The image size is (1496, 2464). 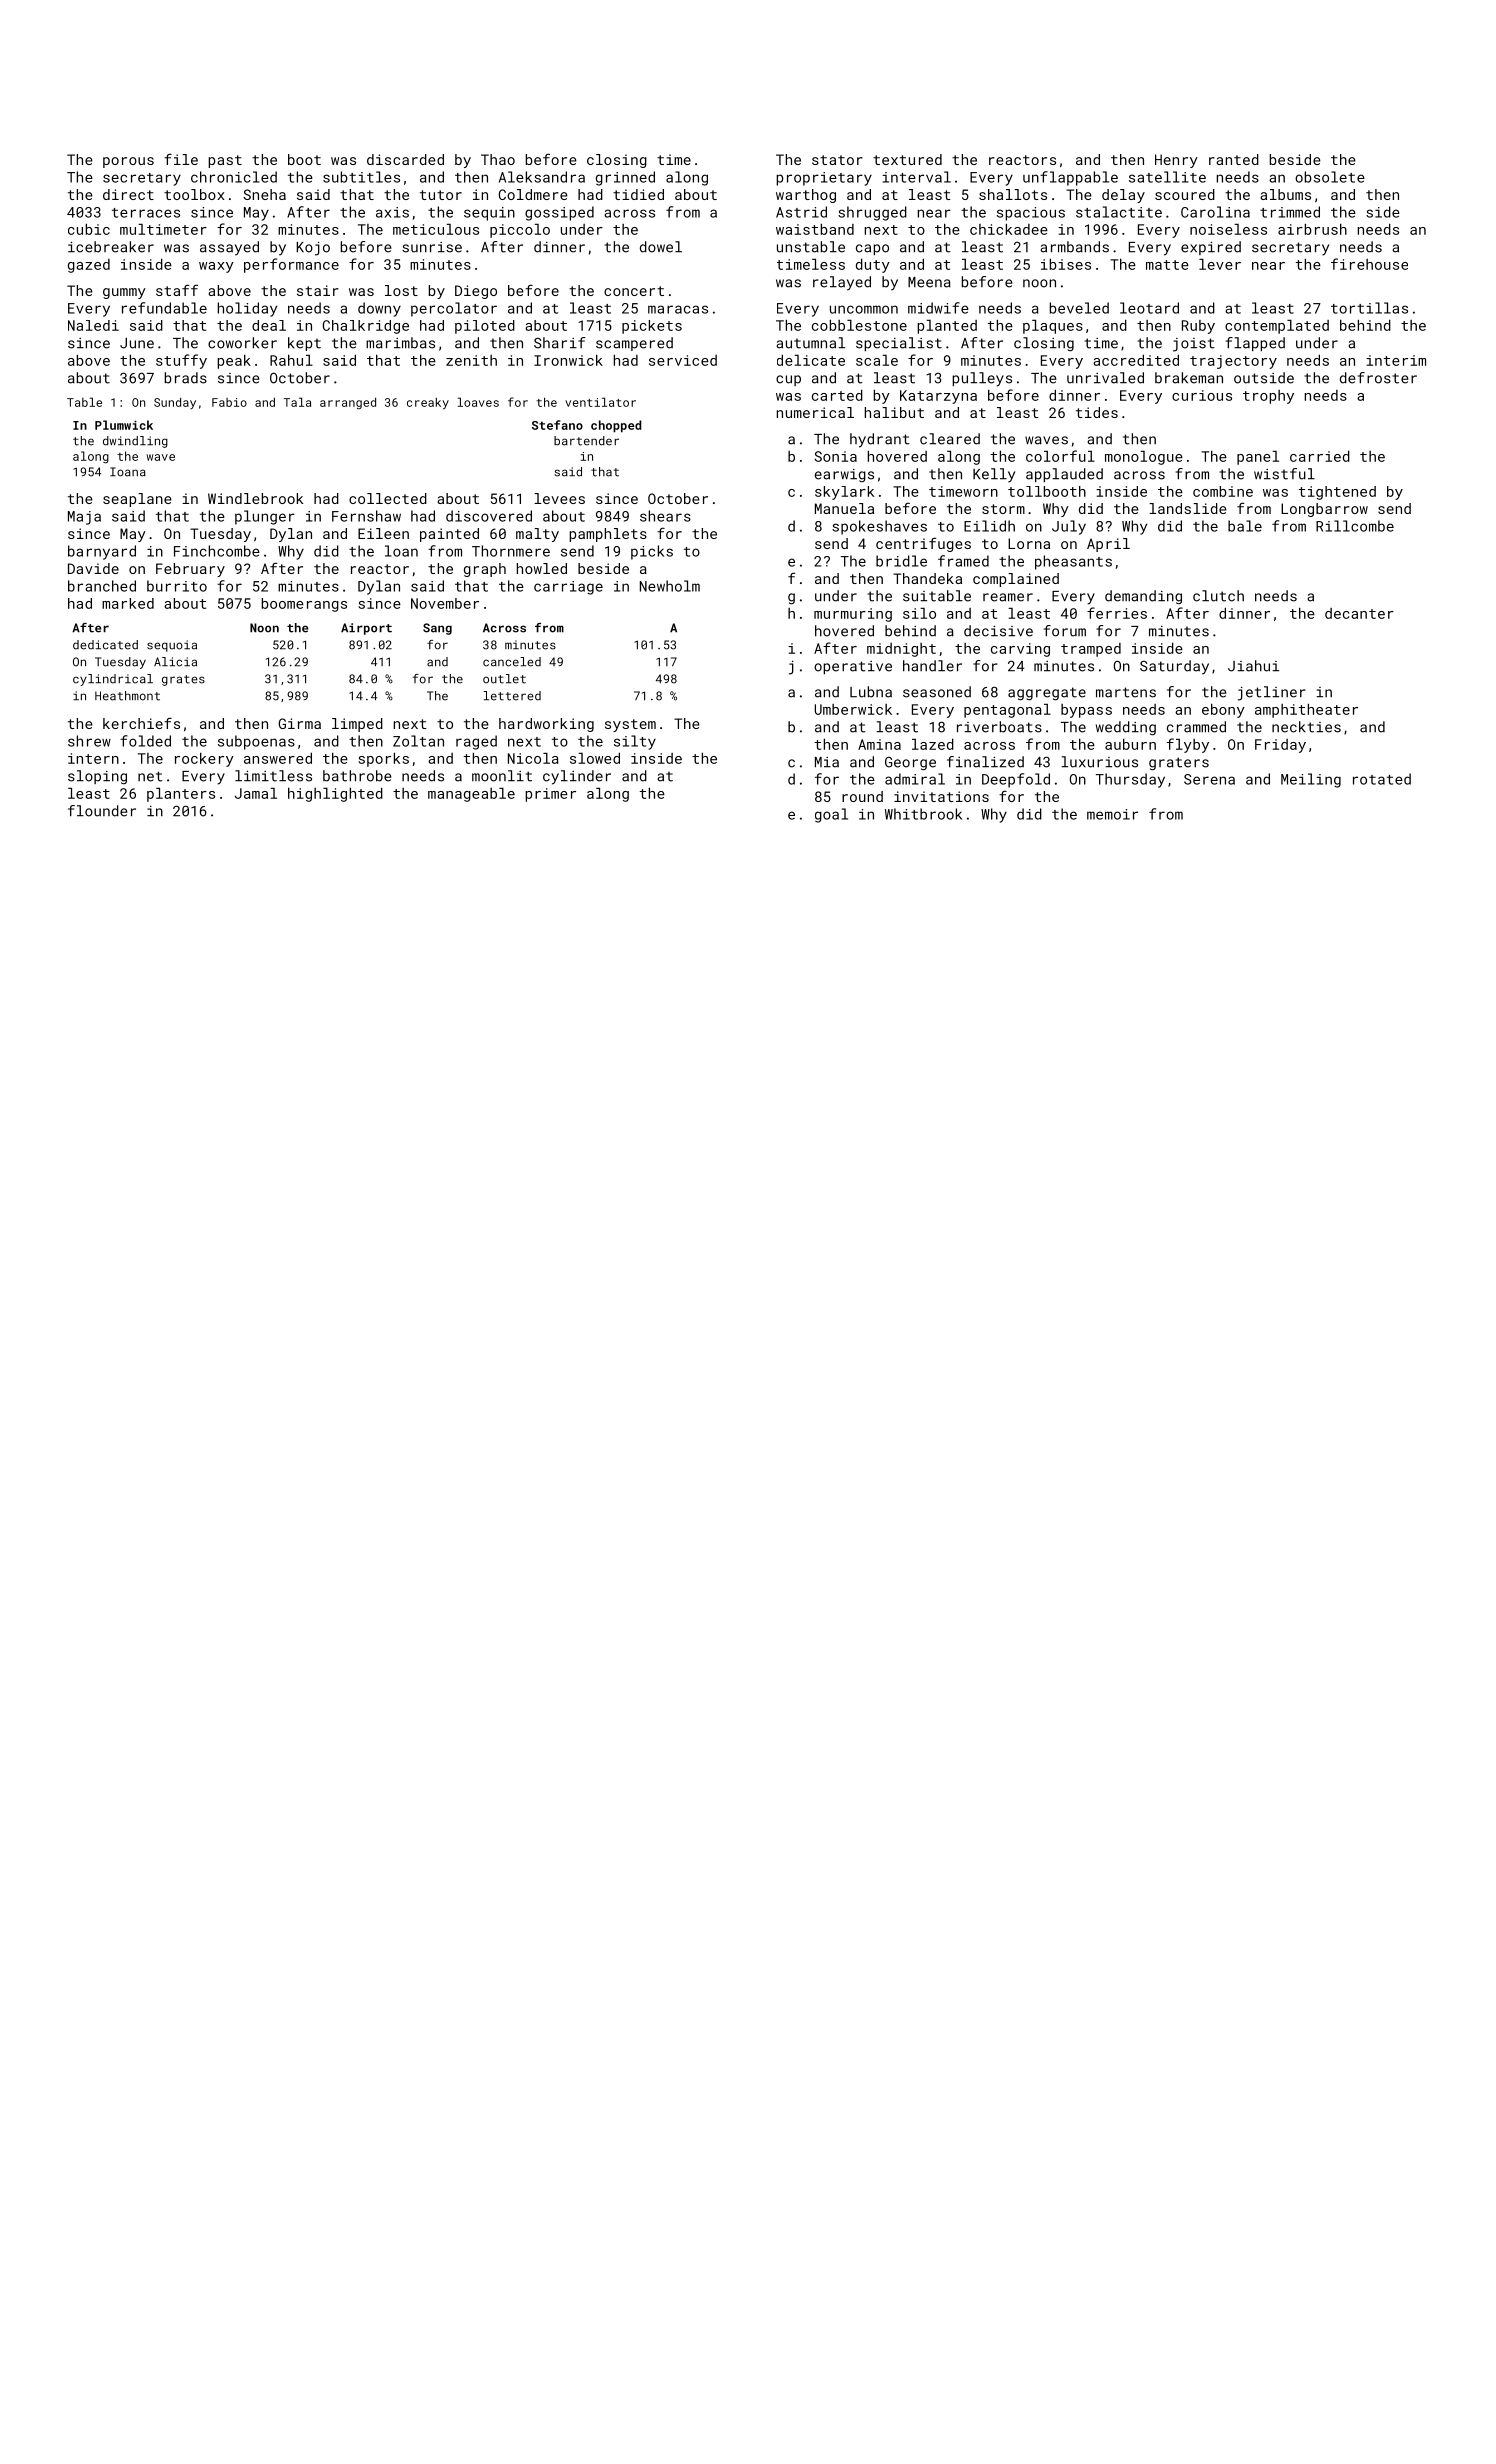 What do you see at coordinates (1185, 194) in the screenshot?
I see `scoured` at bounding box center [1185, 194].
